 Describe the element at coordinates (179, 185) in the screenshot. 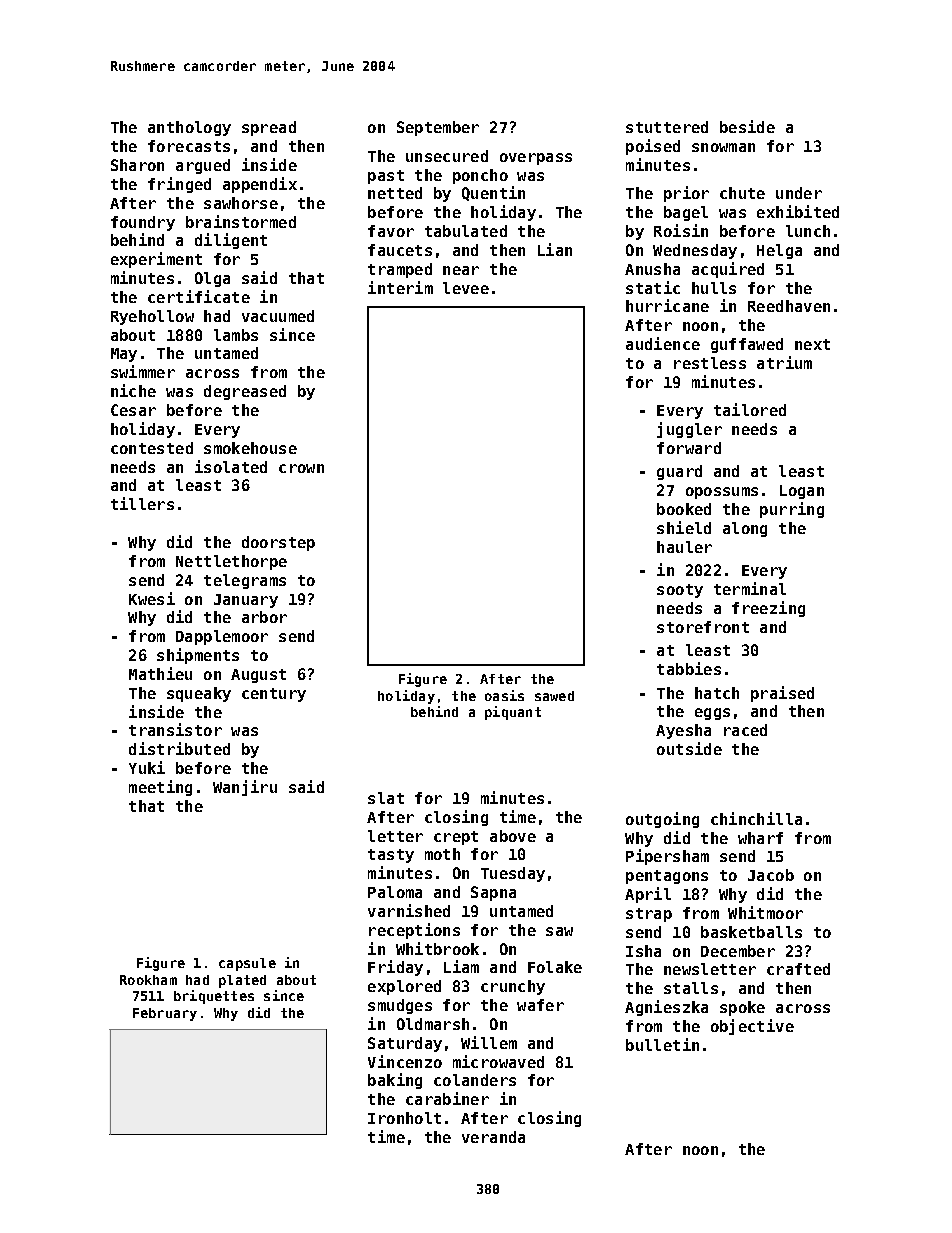

I see `fringed` at that location.
